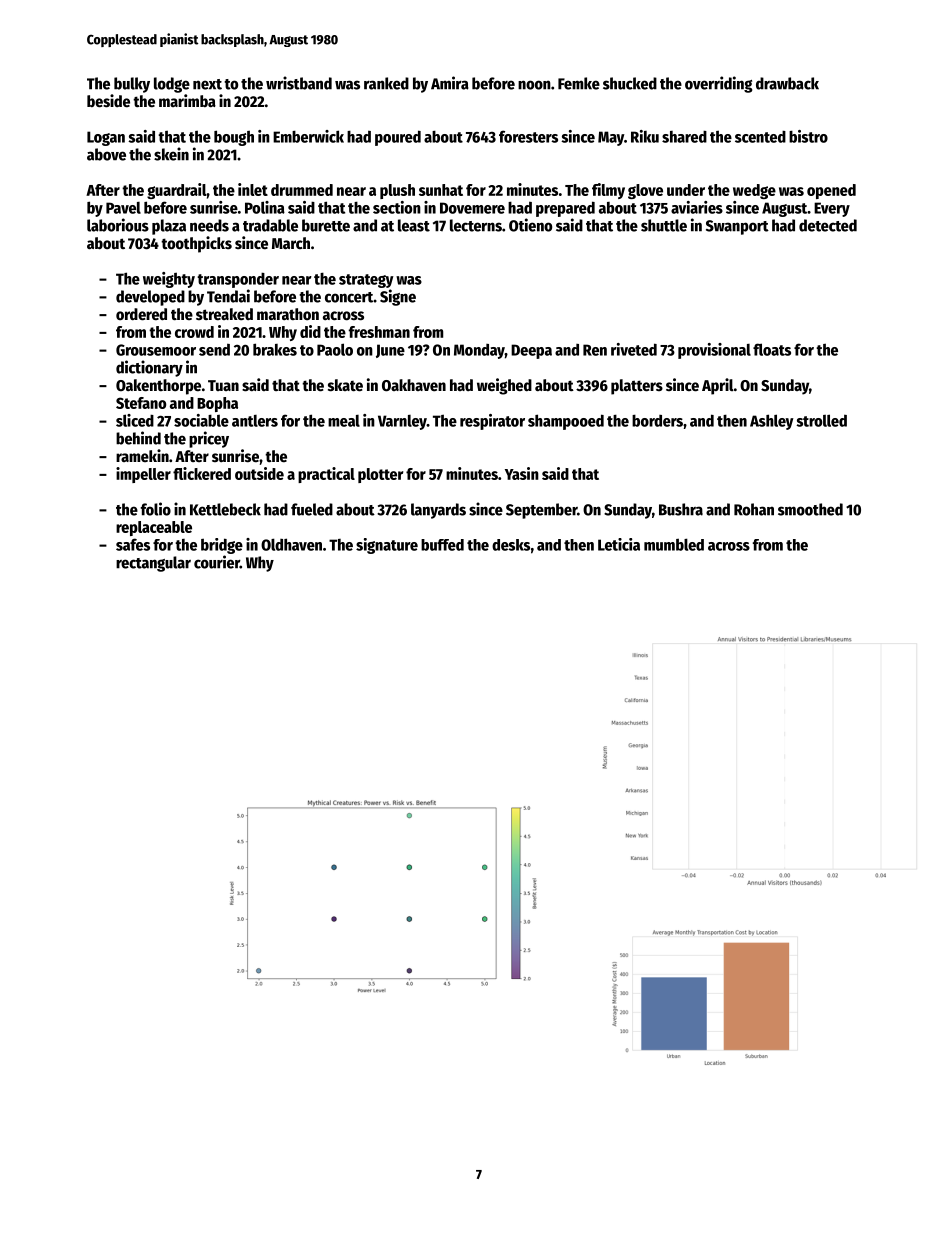 The width and height of the document is (952, 1233). What do you see at coordinates (169, 280) in the document?
I see `weighty` at bounding box center [169, 280].
